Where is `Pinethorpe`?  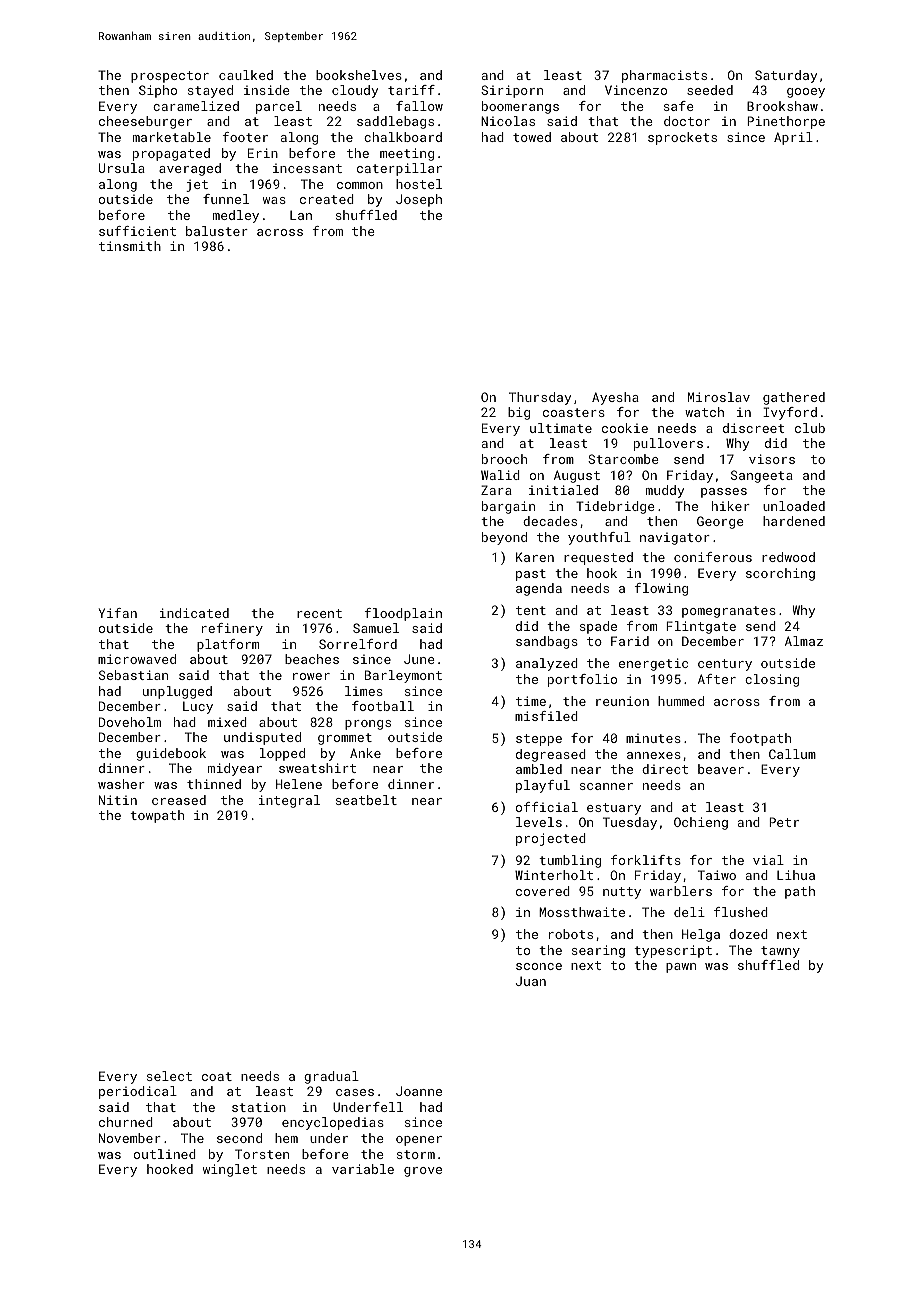
Pinethorpe is located at coordinates (786, 122).
